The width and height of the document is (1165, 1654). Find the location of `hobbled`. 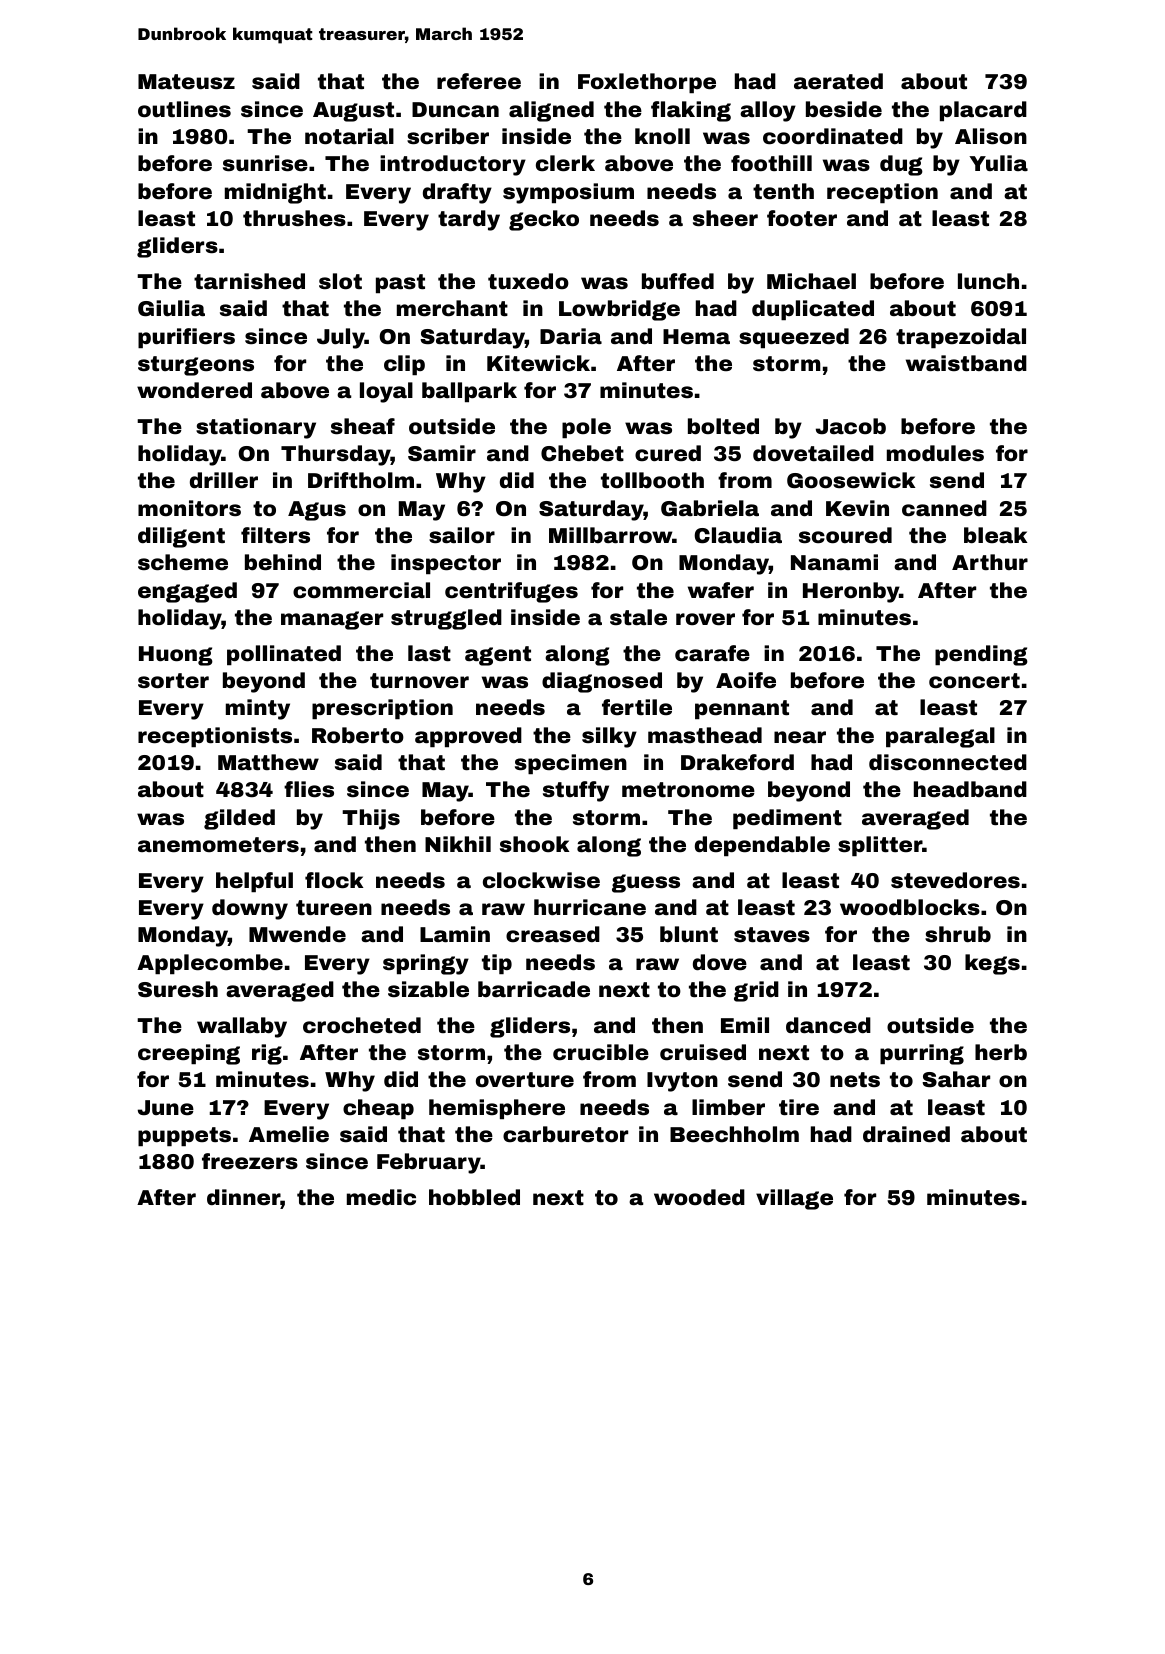

hobbled is located at coordinates (474, 1197).
